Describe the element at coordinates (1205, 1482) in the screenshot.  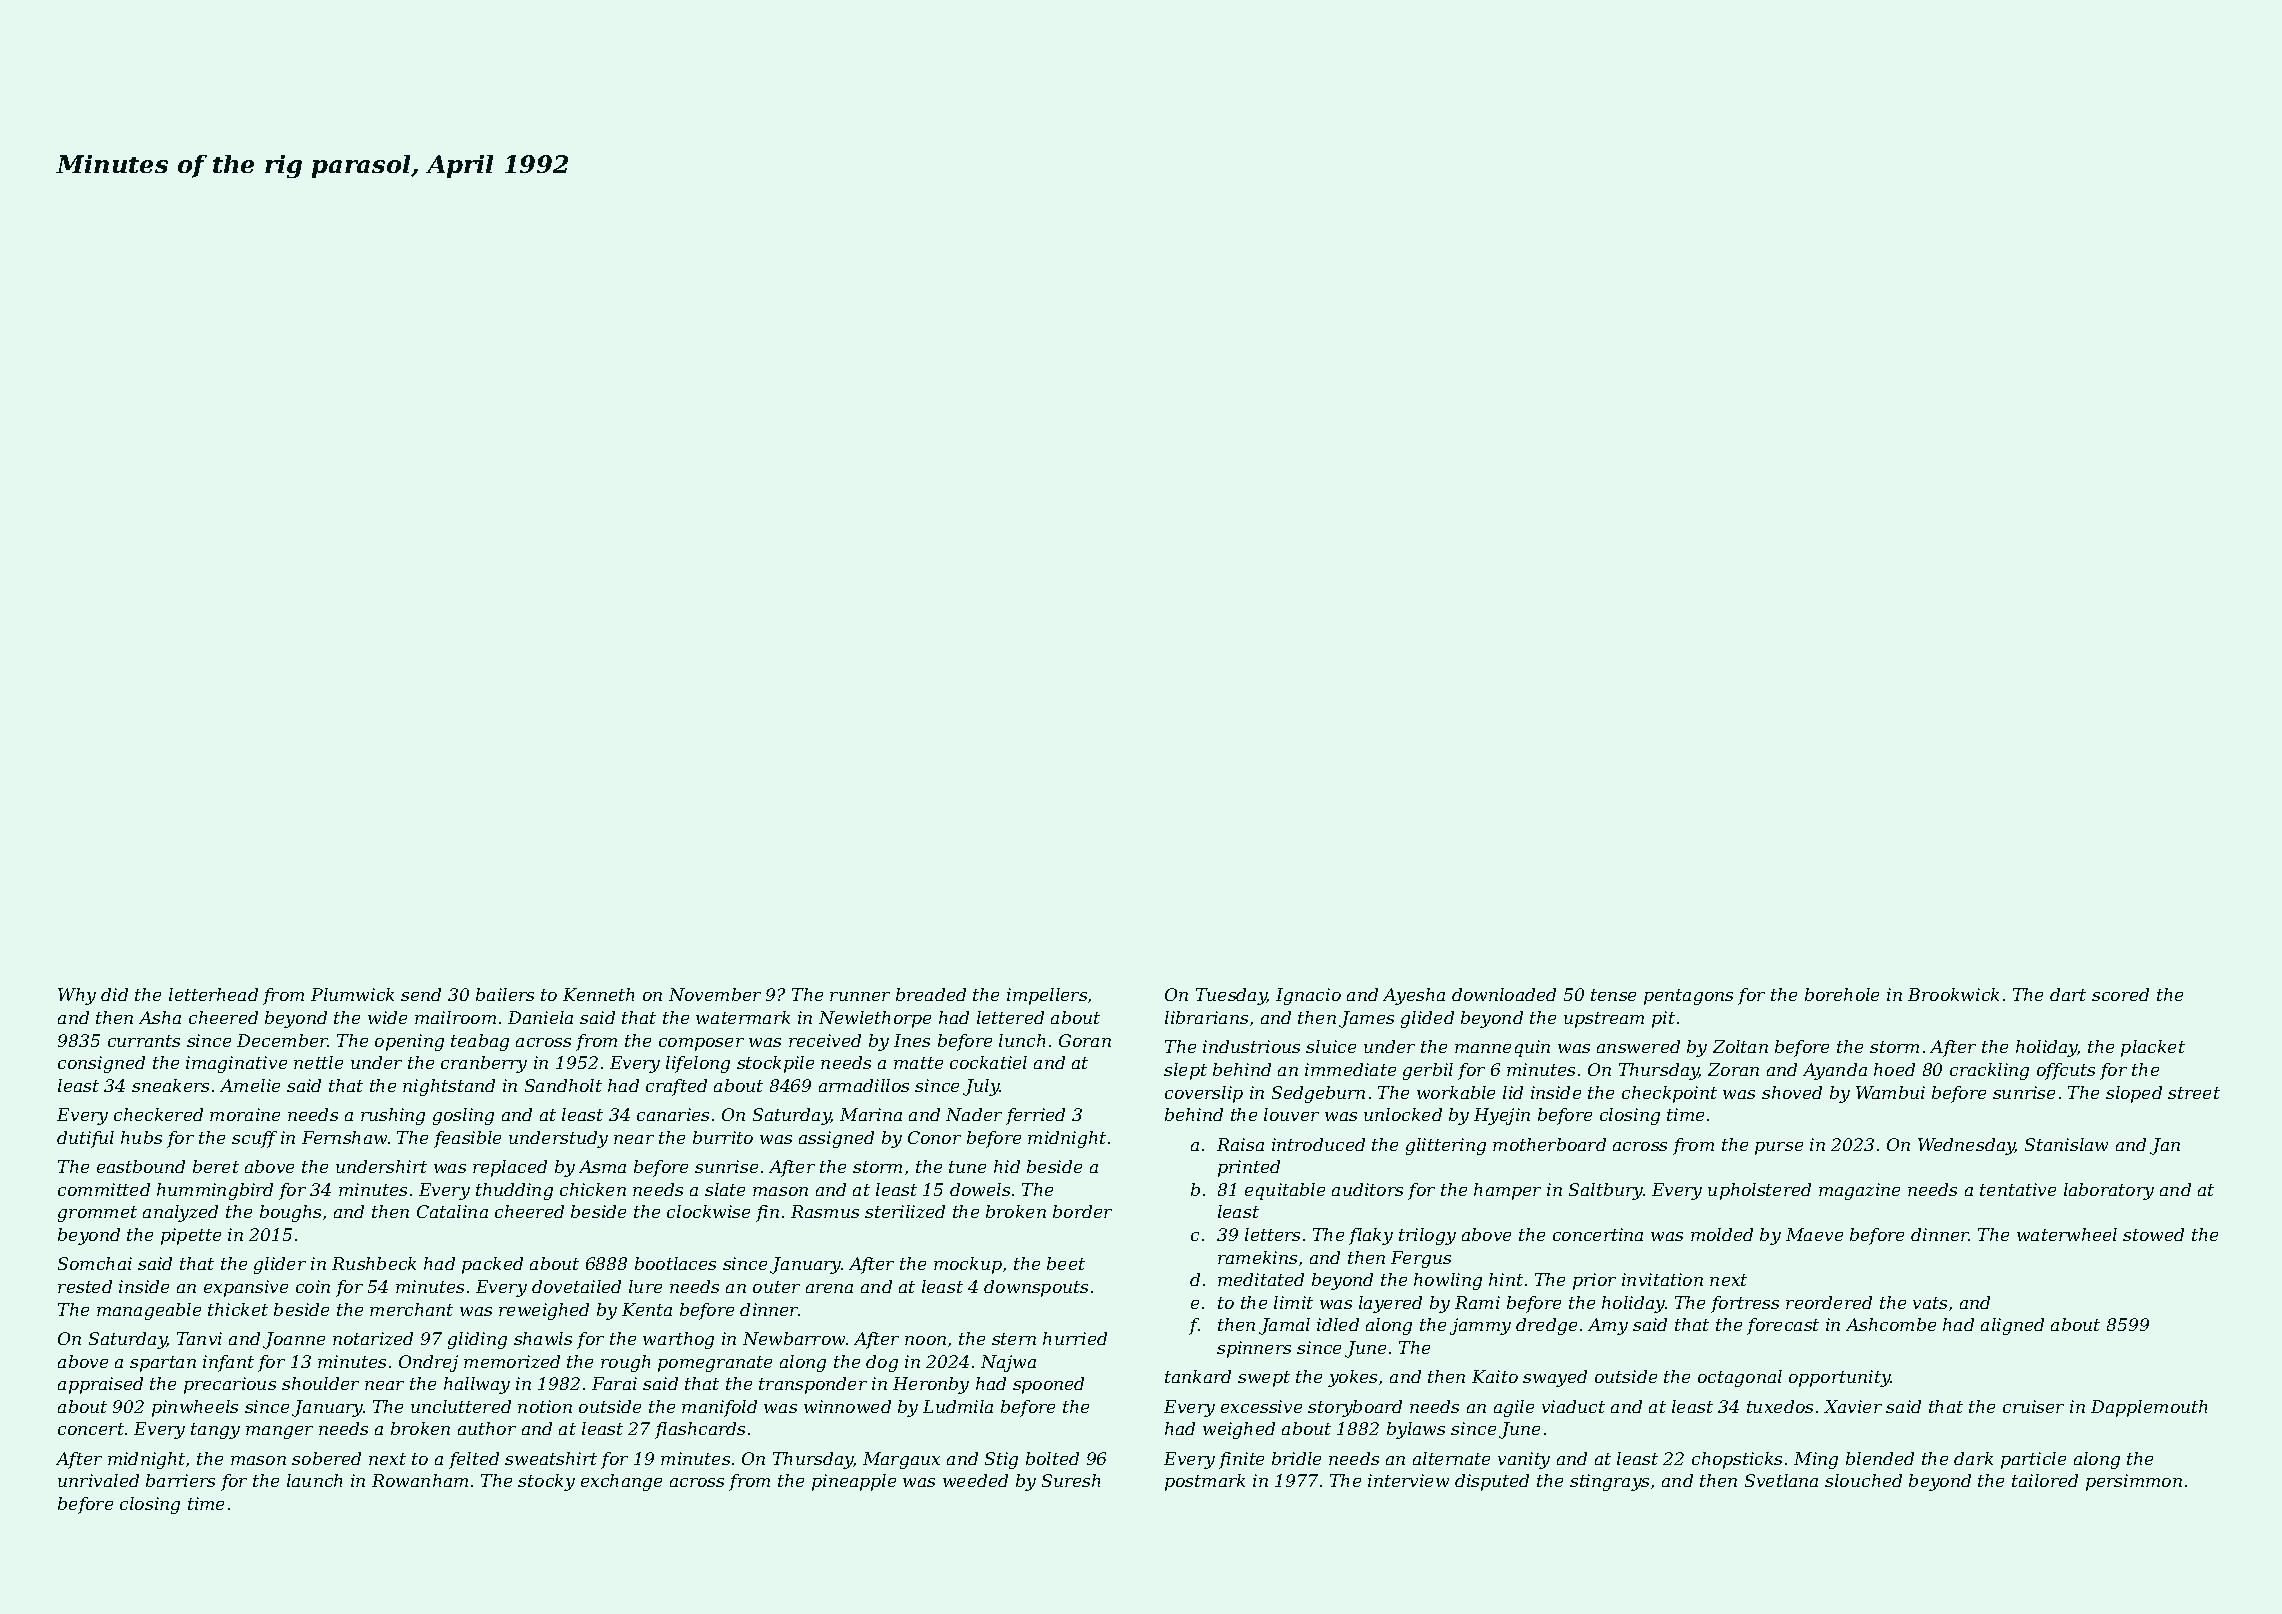
I see `postmark` at that location.
